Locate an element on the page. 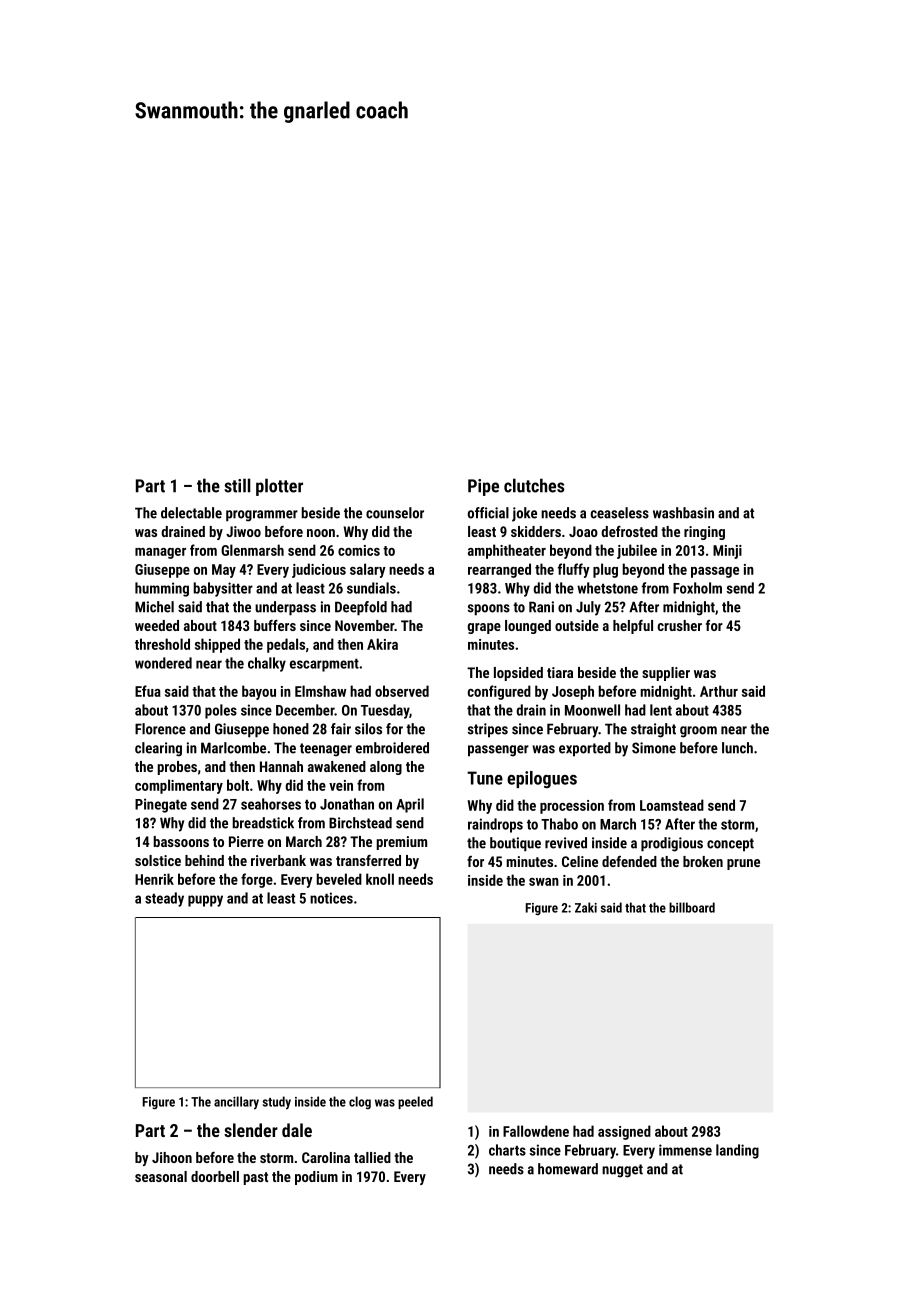 The image size is (908, 1316). slender is located at coordinates (251, 1130).
